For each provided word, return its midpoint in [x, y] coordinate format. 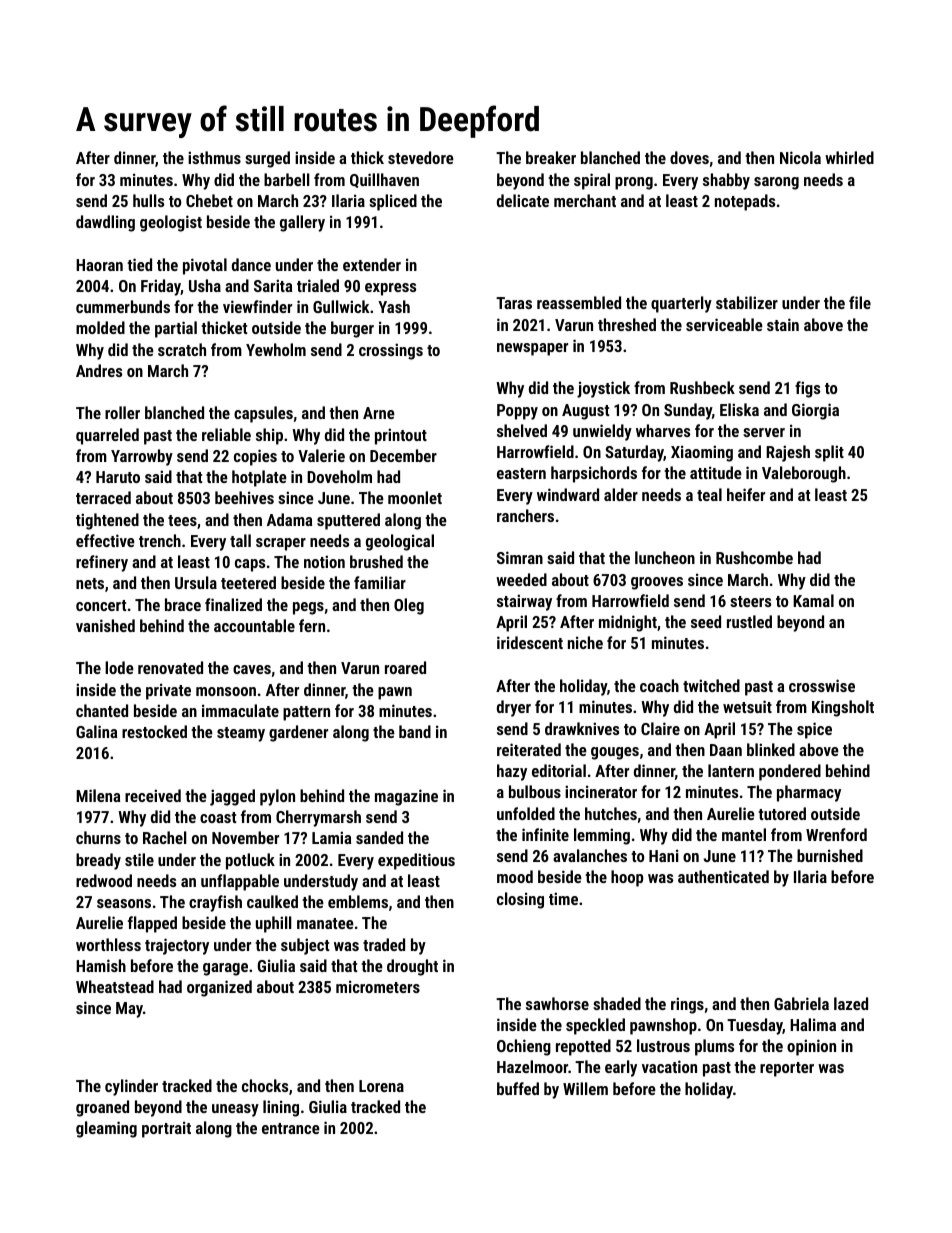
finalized [233, 604]
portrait [166, 1129]
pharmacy [809, 793]
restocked [154, 731]
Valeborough [804, 474]
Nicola [800, 157]
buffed [518, 1088]
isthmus [214, 157]
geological [400, 542]
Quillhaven [384, 180]
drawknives [582, 728]
